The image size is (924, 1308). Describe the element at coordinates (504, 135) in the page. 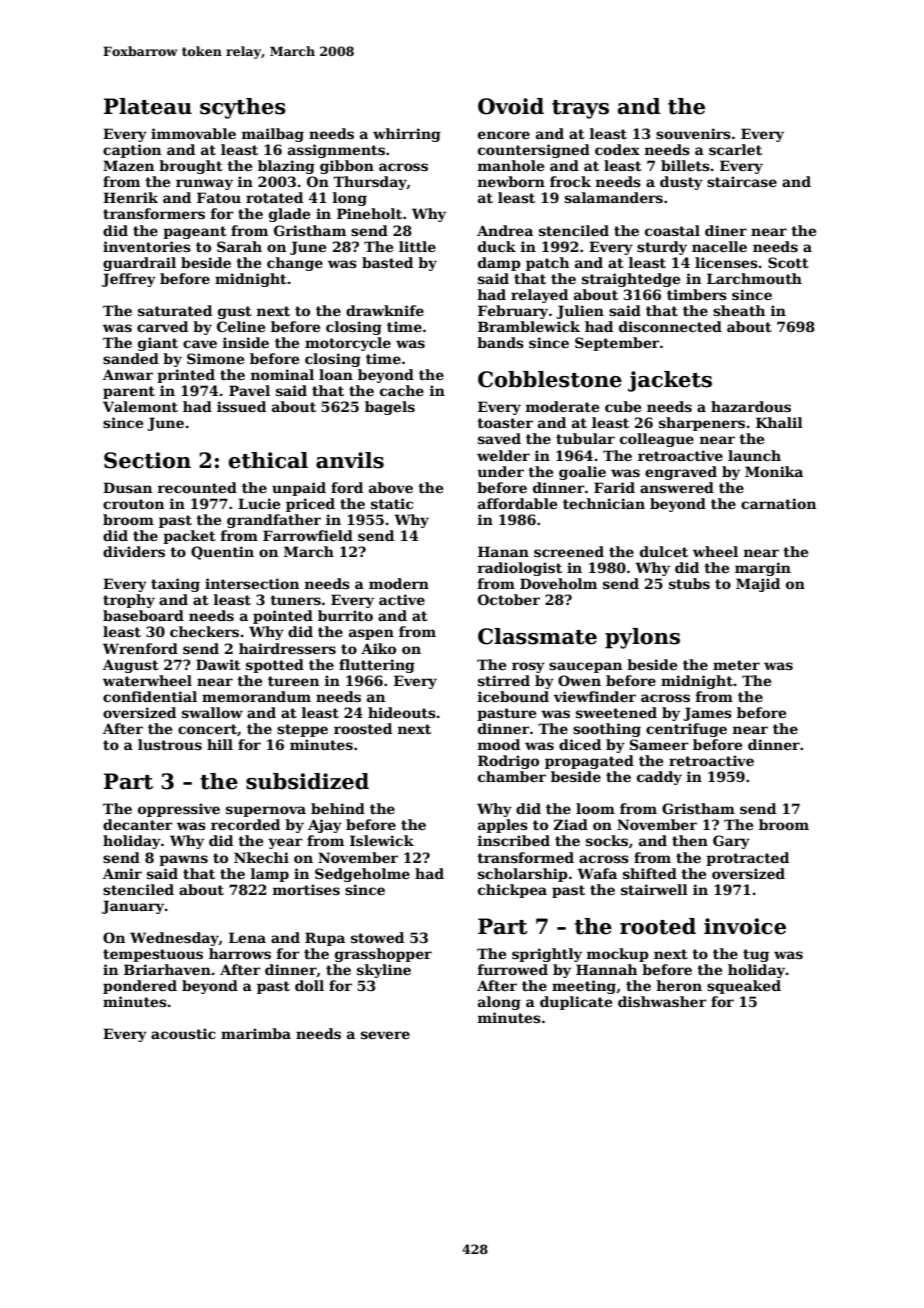

I see `encore` at that location.
